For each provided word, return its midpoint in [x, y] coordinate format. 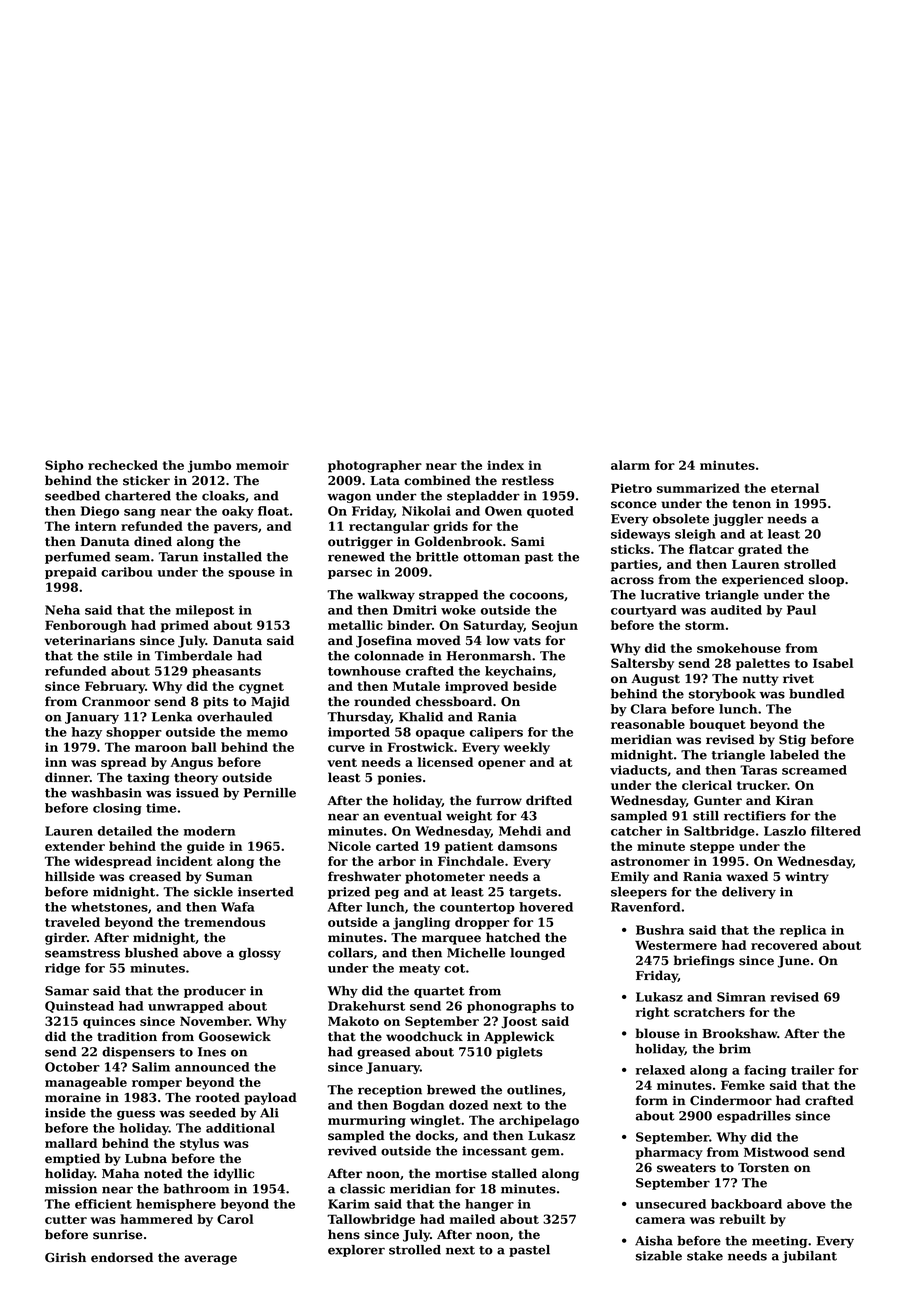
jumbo [209, 466]
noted [163, 1173]
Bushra [660, 930]
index [505, 465]
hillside [70, 876]
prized [349, 893]
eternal [795, 488]
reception [390, 1091]
